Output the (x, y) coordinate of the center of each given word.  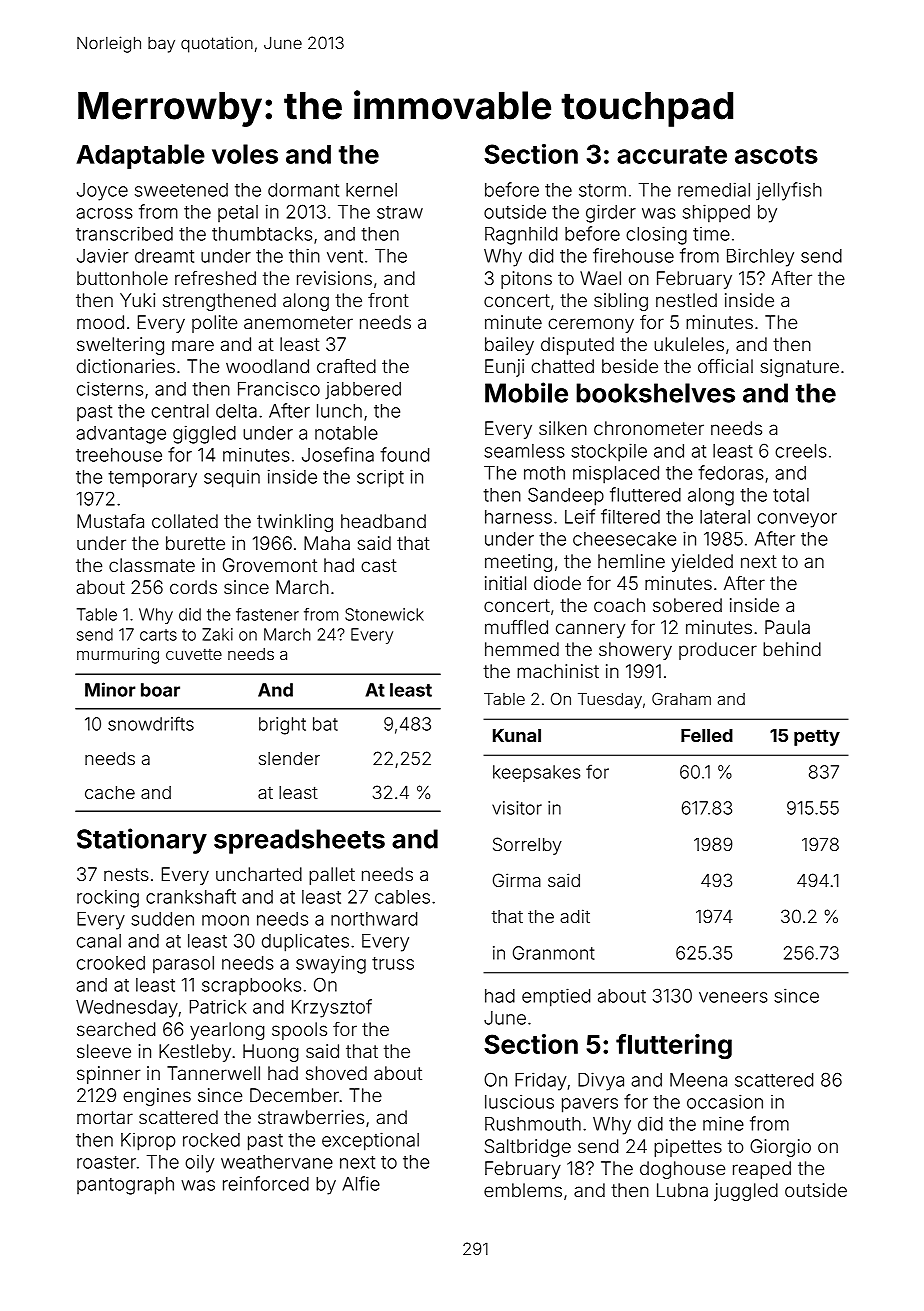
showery (635, 651)
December (294, 1095)
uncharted (259, 874)
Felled (707, 735)
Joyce (102, 192)
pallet (332, 876)
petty (817, 737)
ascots (776, 155)
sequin (232, 479)
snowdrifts (151, 723)
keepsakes (536, 773)
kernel (371, 190)
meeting (518, 563)
